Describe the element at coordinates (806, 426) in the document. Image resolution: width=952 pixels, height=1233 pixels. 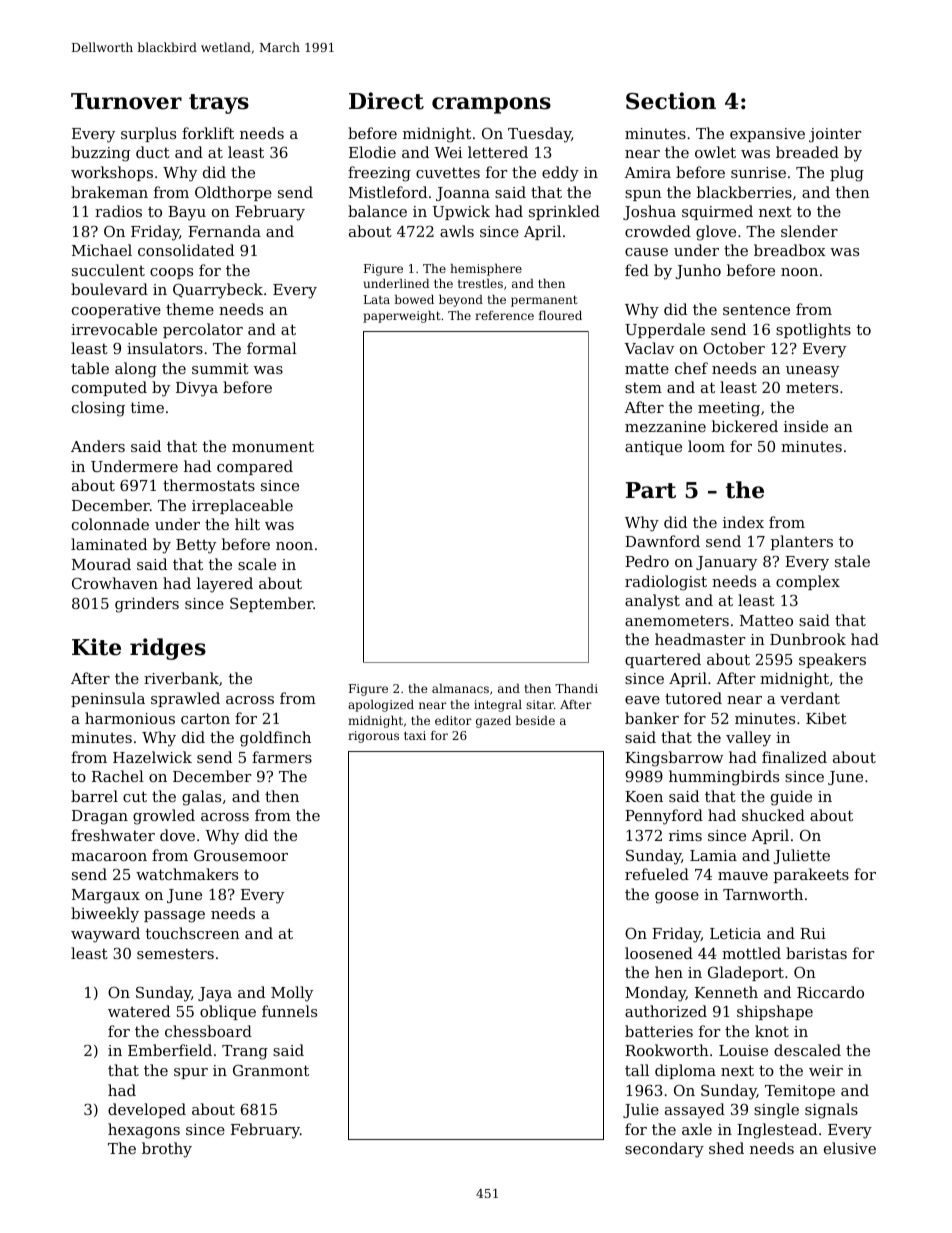
I see `inside` at that location.
